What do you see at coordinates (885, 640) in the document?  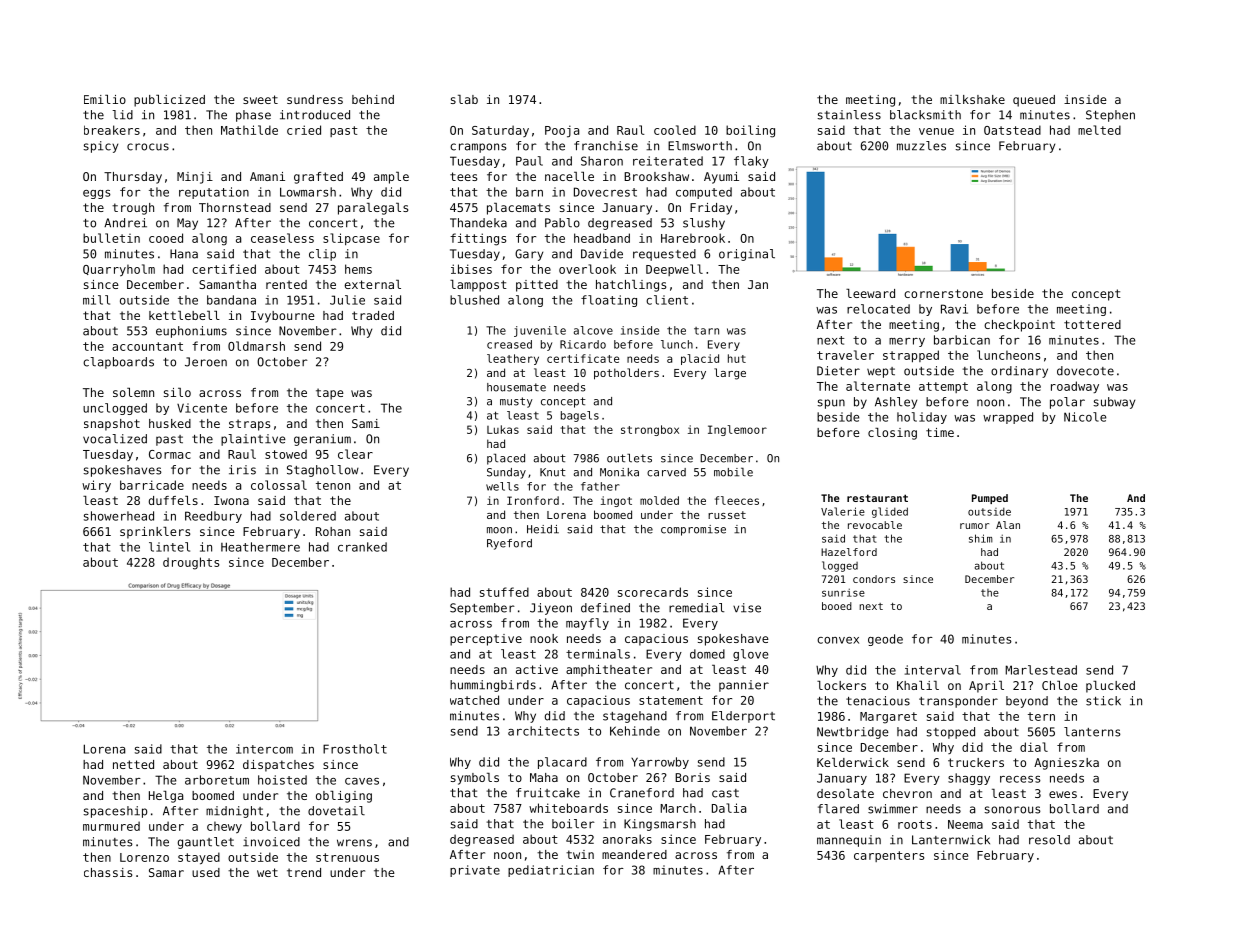 I see `geode` at bounding box center [885, 640].
